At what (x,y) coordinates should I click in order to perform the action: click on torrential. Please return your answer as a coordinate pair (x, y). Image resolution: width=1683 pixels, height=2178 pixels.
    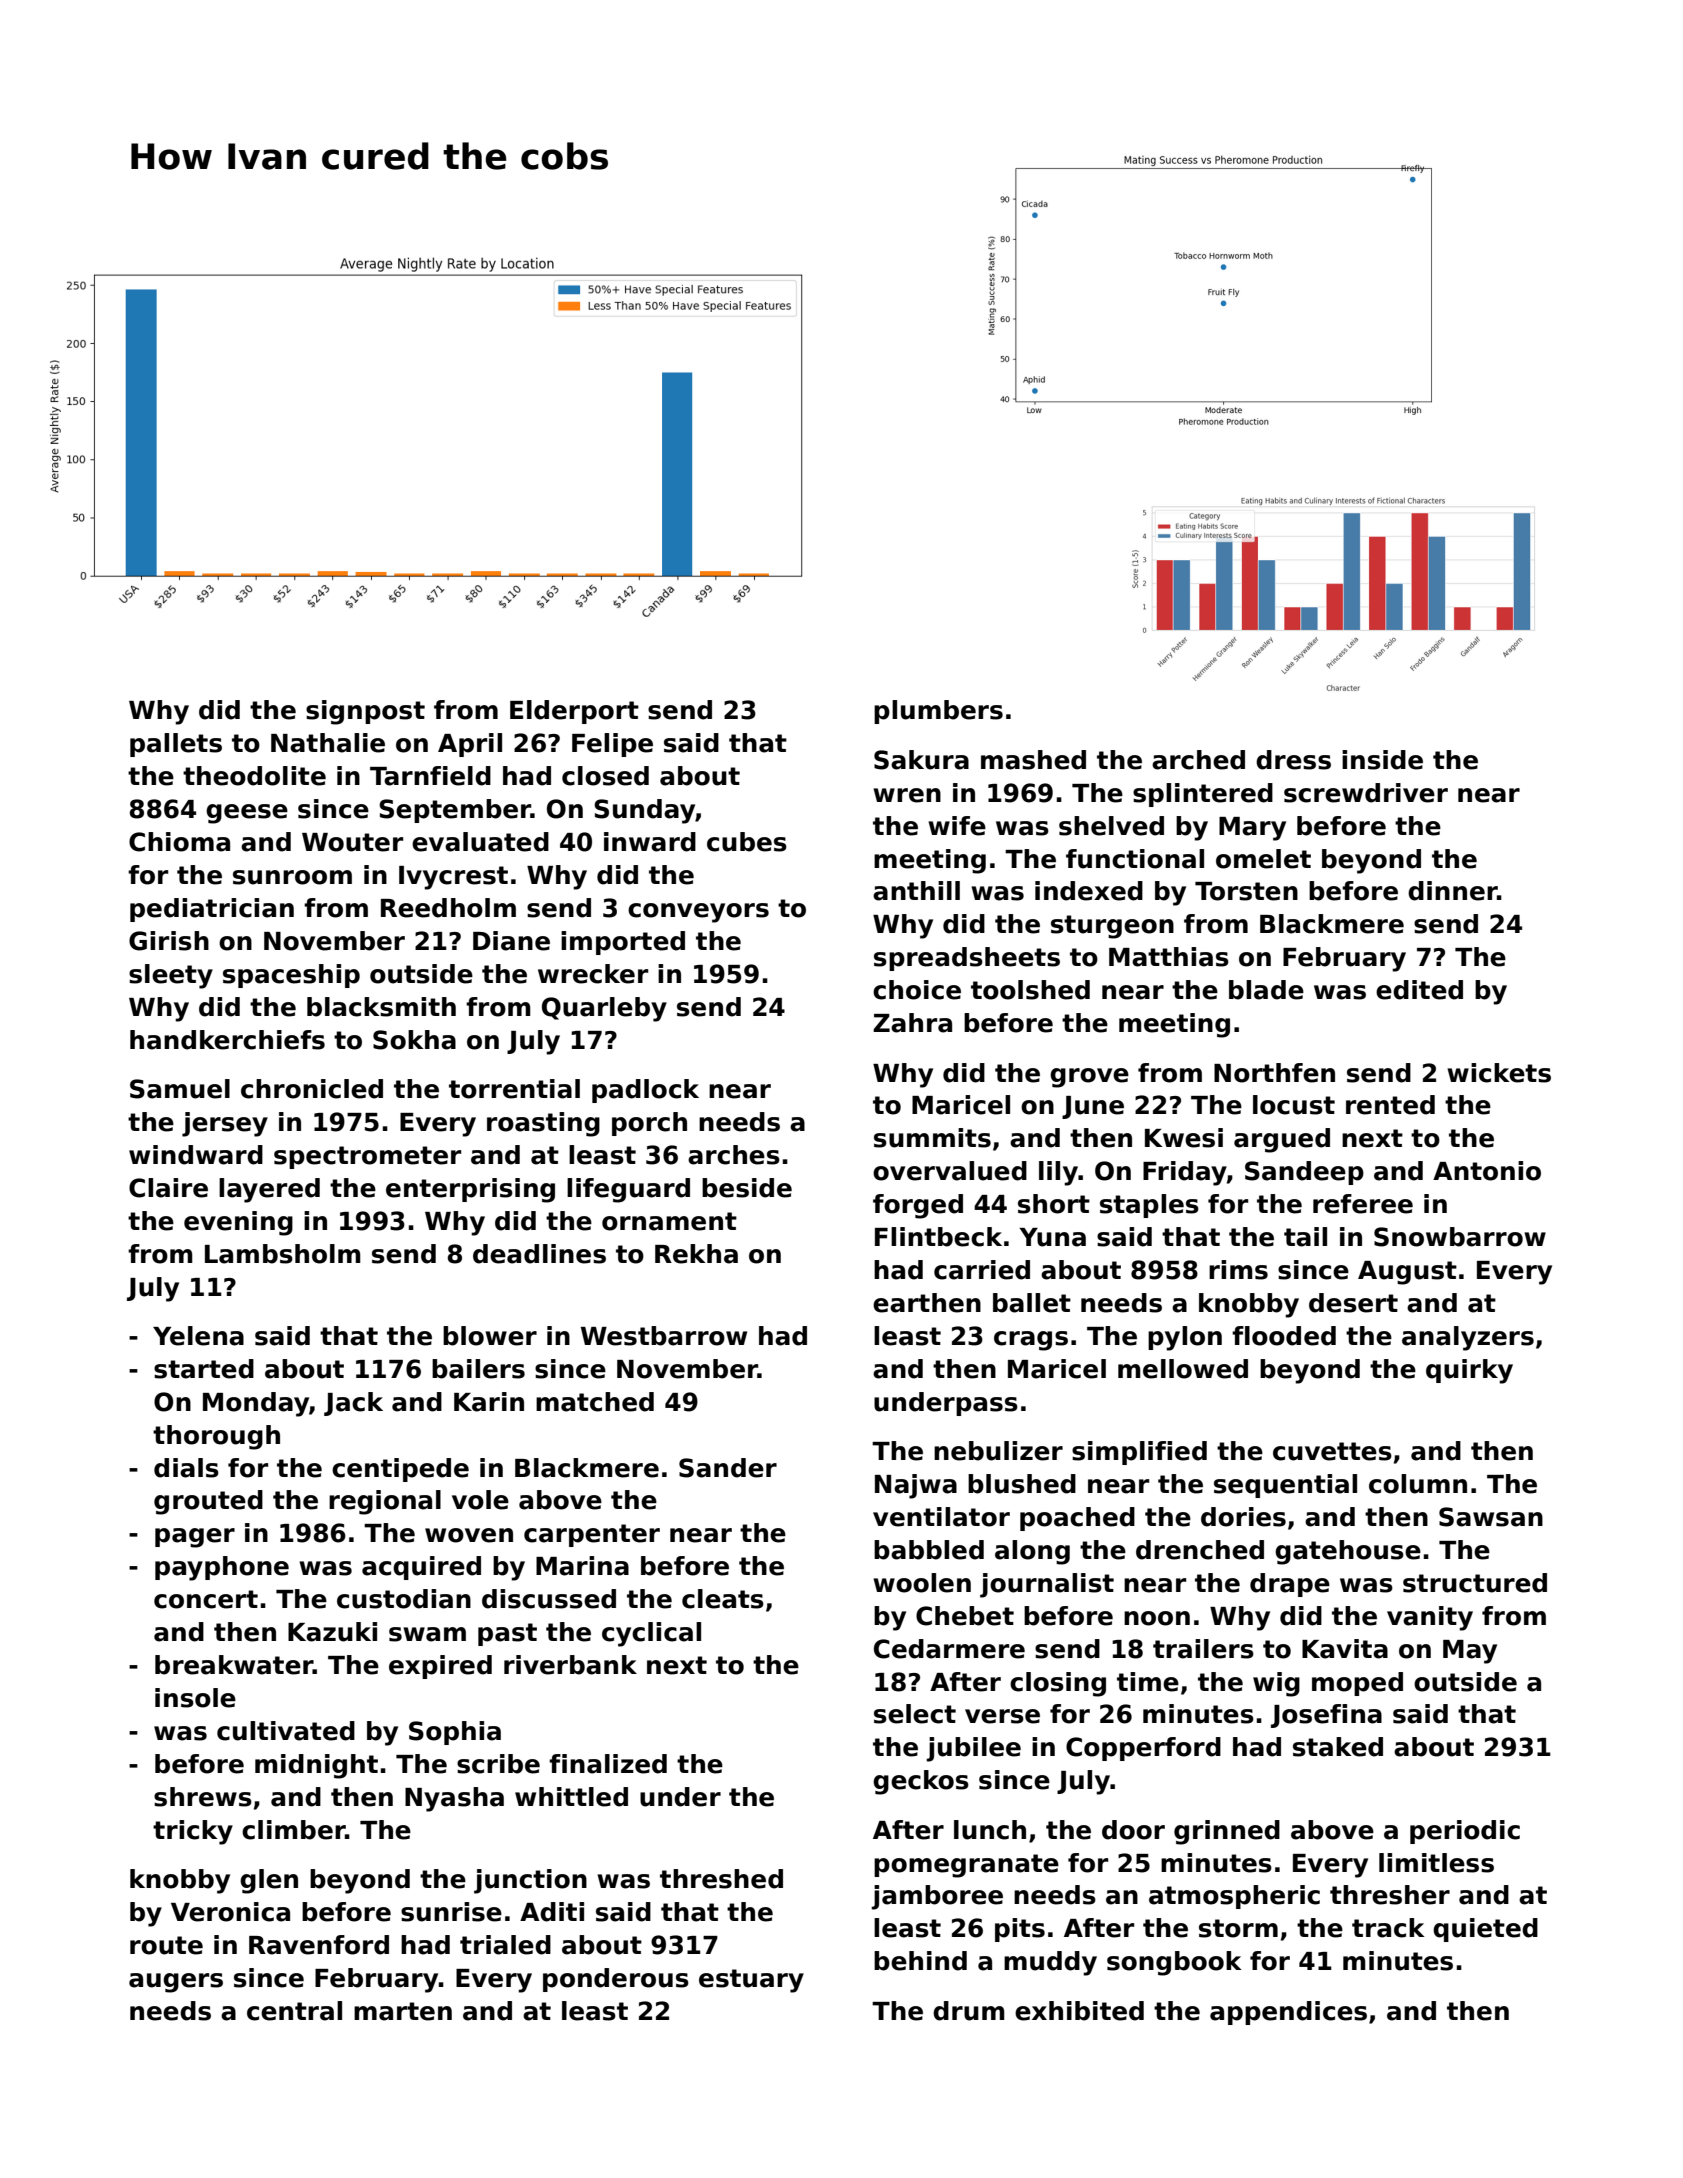
    Looking at the image, I should click on (514, 1089).
